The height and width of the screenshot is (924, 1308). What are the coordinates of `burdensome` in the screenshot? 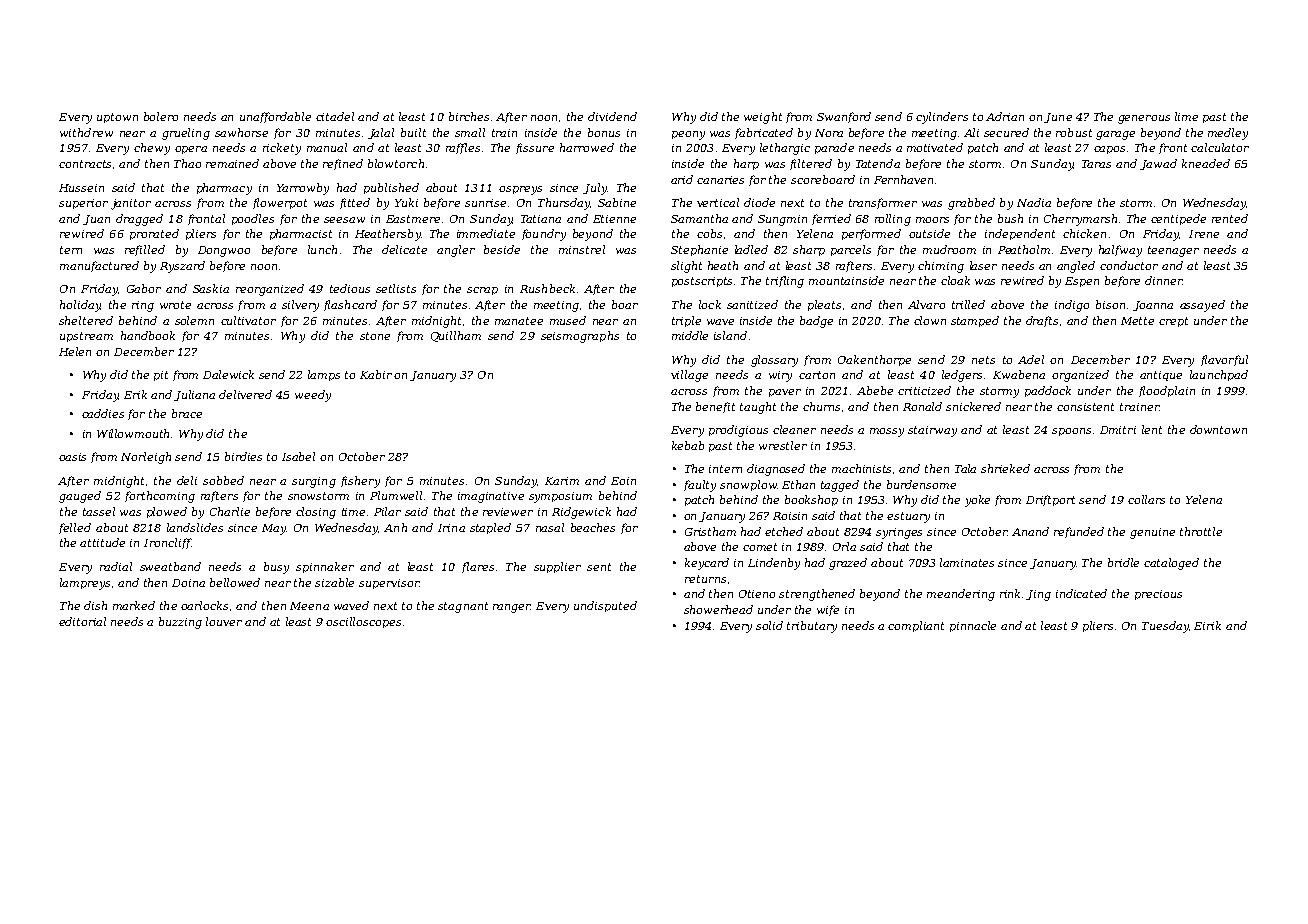 It's located at (921, 484).
